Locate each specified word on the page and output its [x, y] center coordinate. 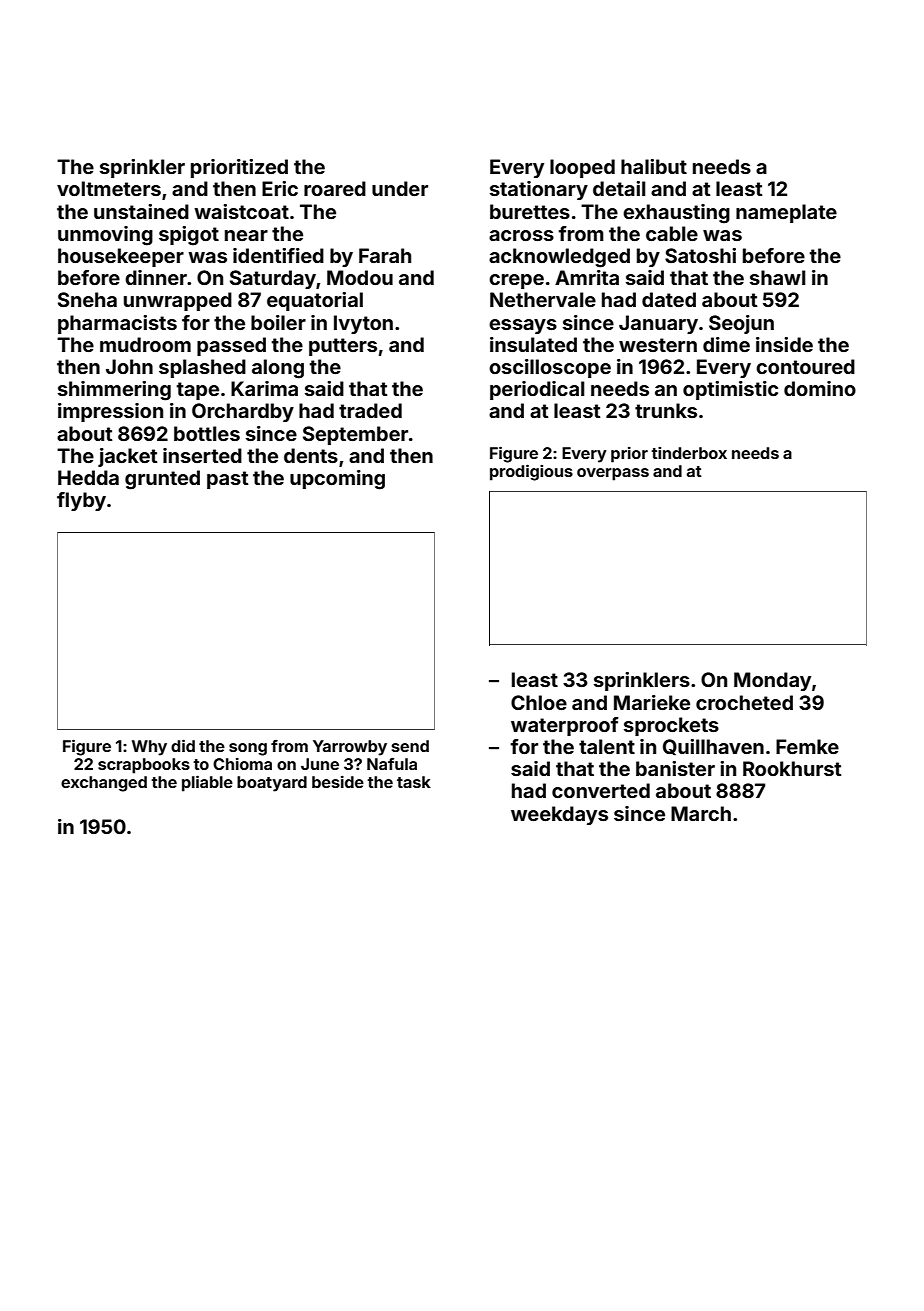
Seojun [741, 324]
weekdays [559, 815]
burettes [530, 211]
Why [149, 748]
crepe [516, 281]
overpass [613, 474]
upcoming [337, 480]
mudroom [145, 344]
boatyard [272, 784]
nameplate [786, 213]
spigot [189, 236]
